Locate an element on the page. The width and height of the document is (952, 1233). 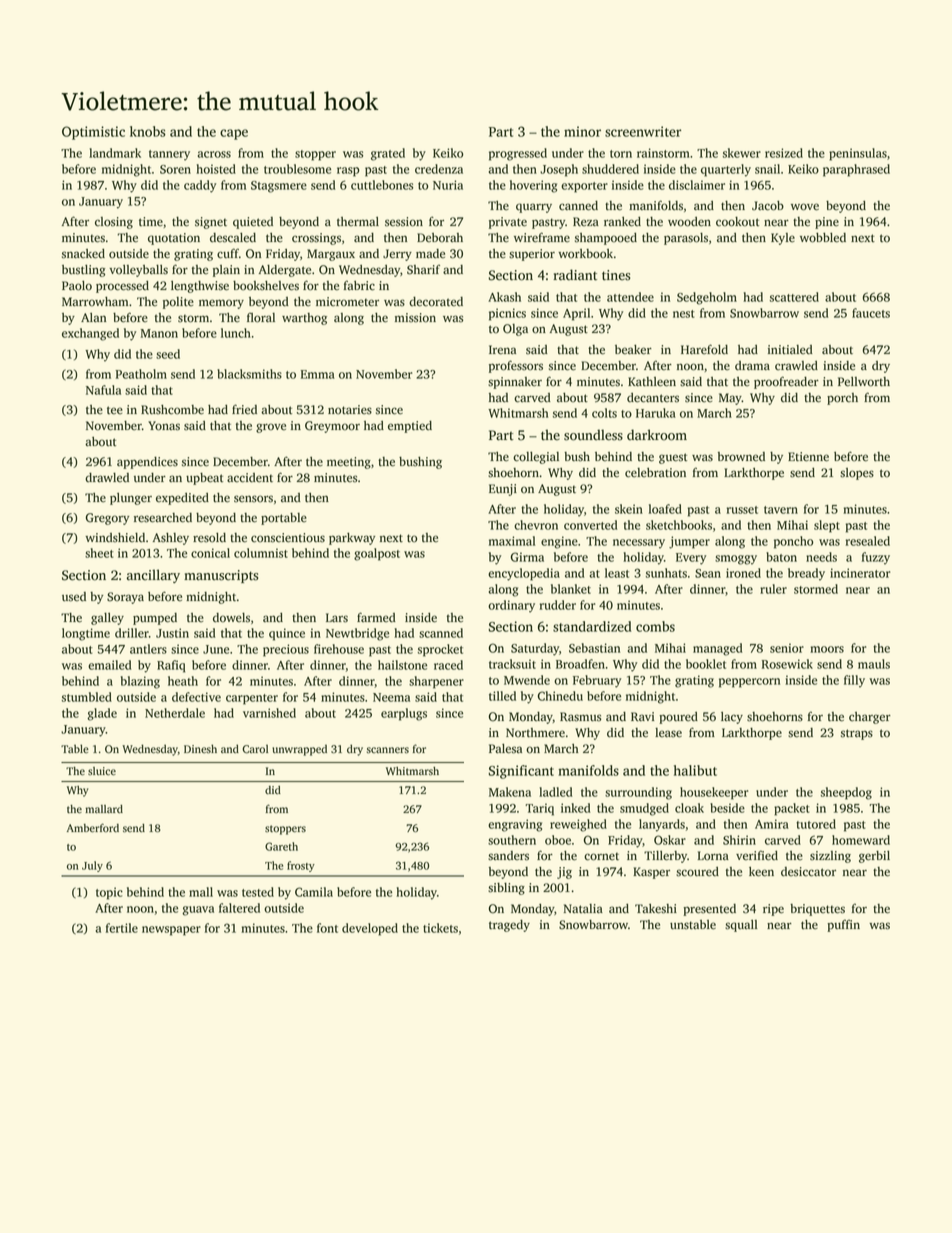
tavern is located at coordinates (781, 510).
